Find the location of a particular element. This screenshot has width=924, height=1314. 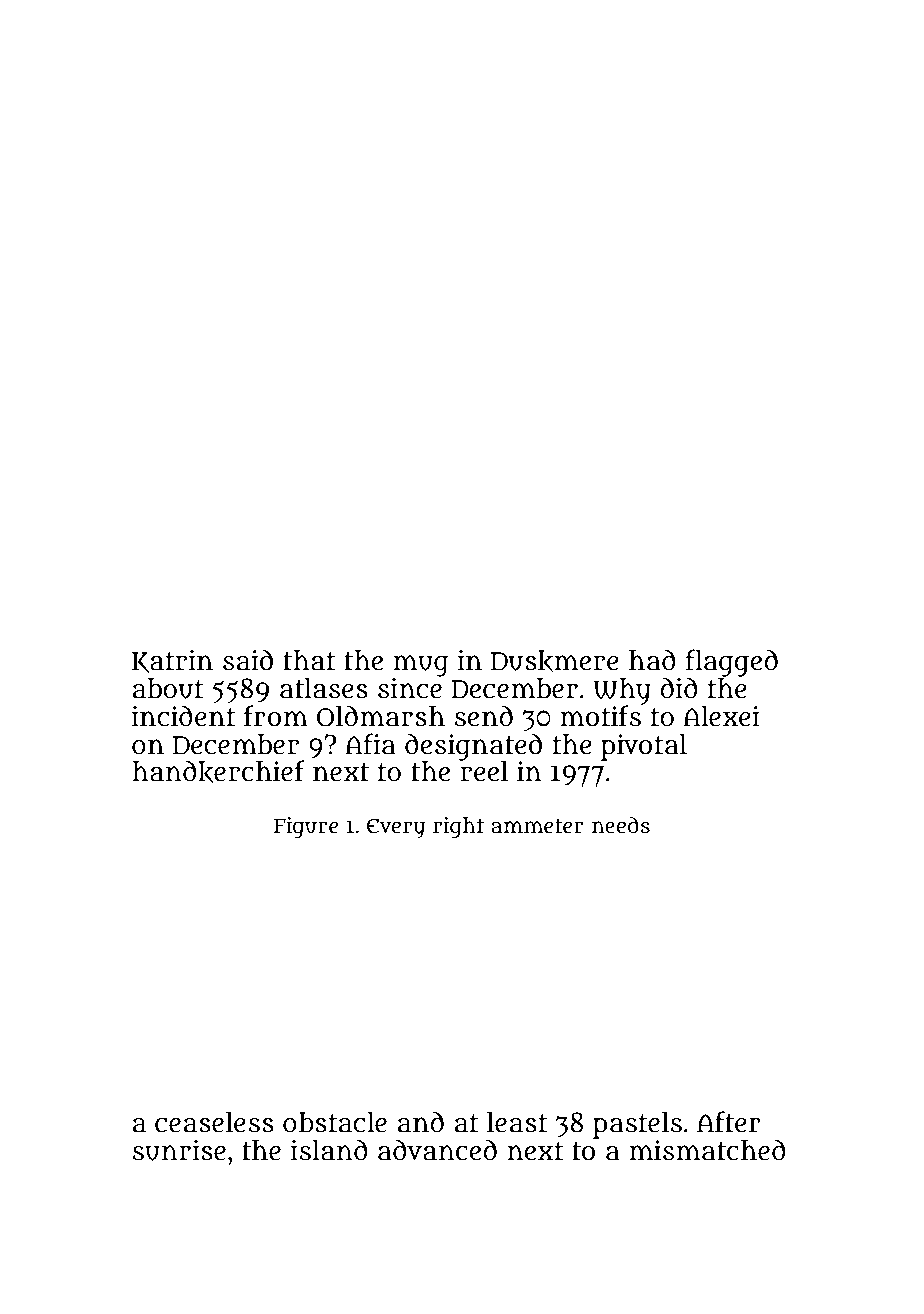

After is located at coordinates (729, 1122).
